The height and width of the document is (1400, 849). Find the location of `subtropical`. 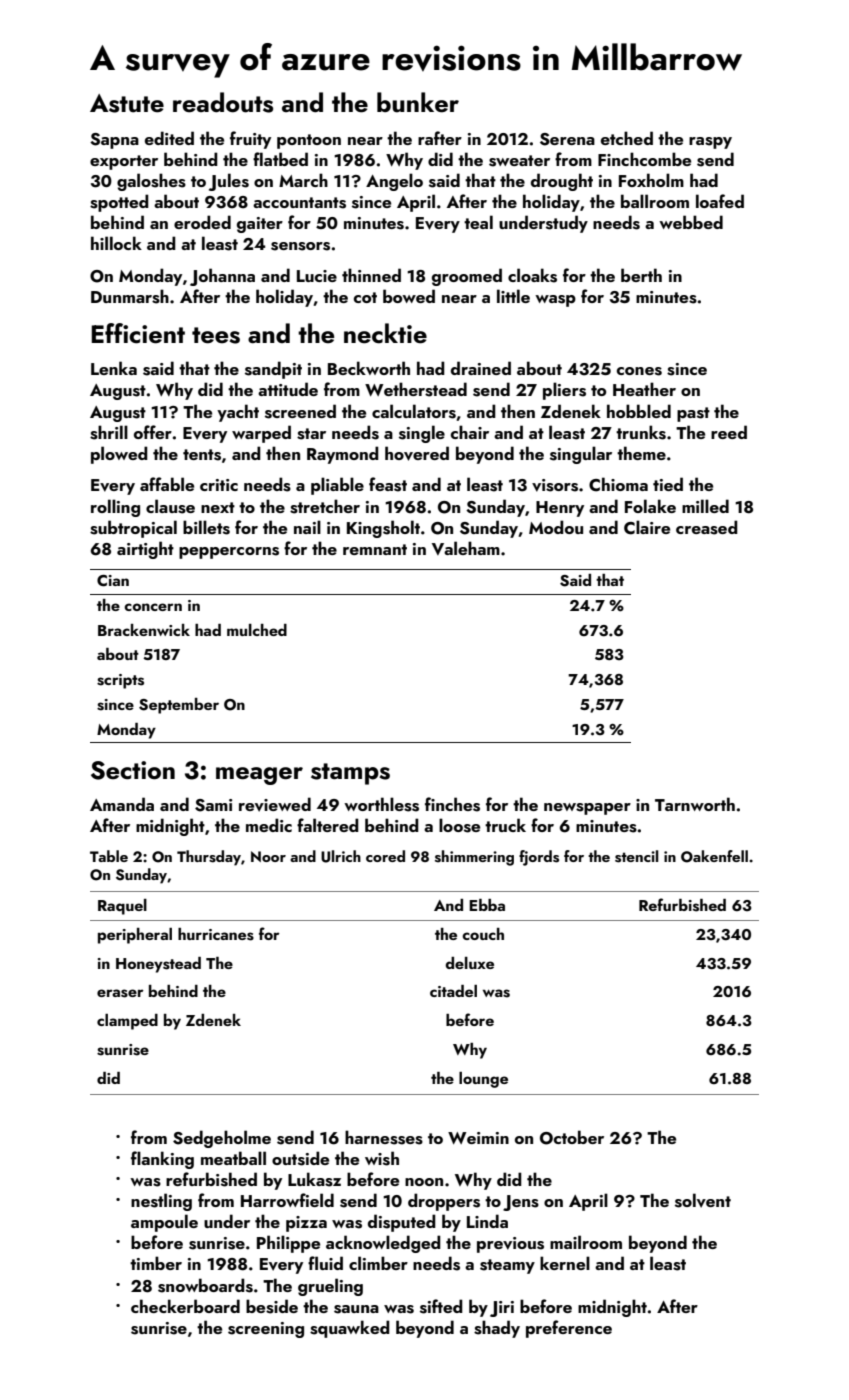

subtropical is located at coordinates (133, 529).
